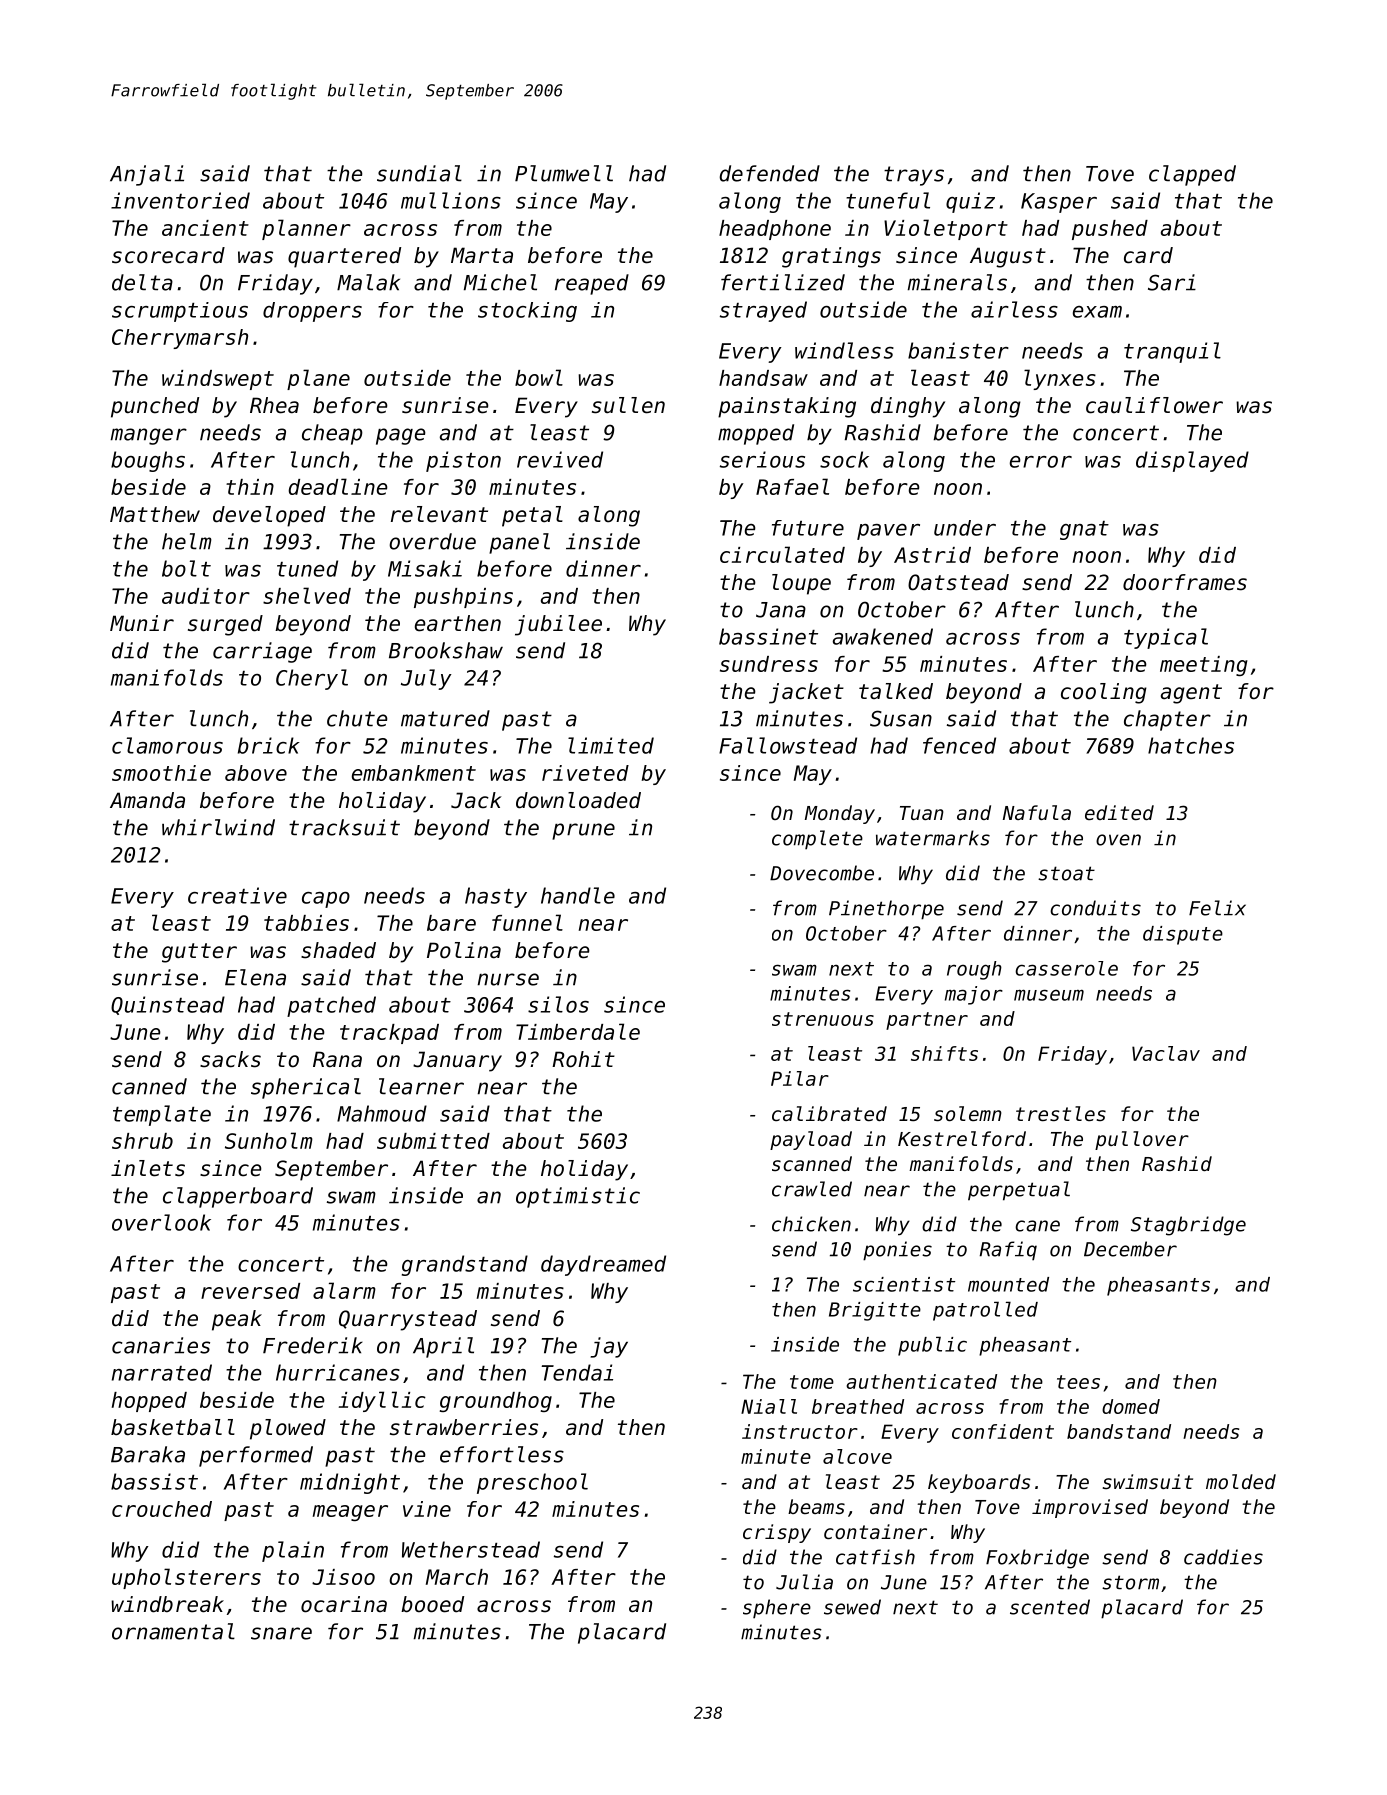  I want to click on clapped, so click(1192, 175).
